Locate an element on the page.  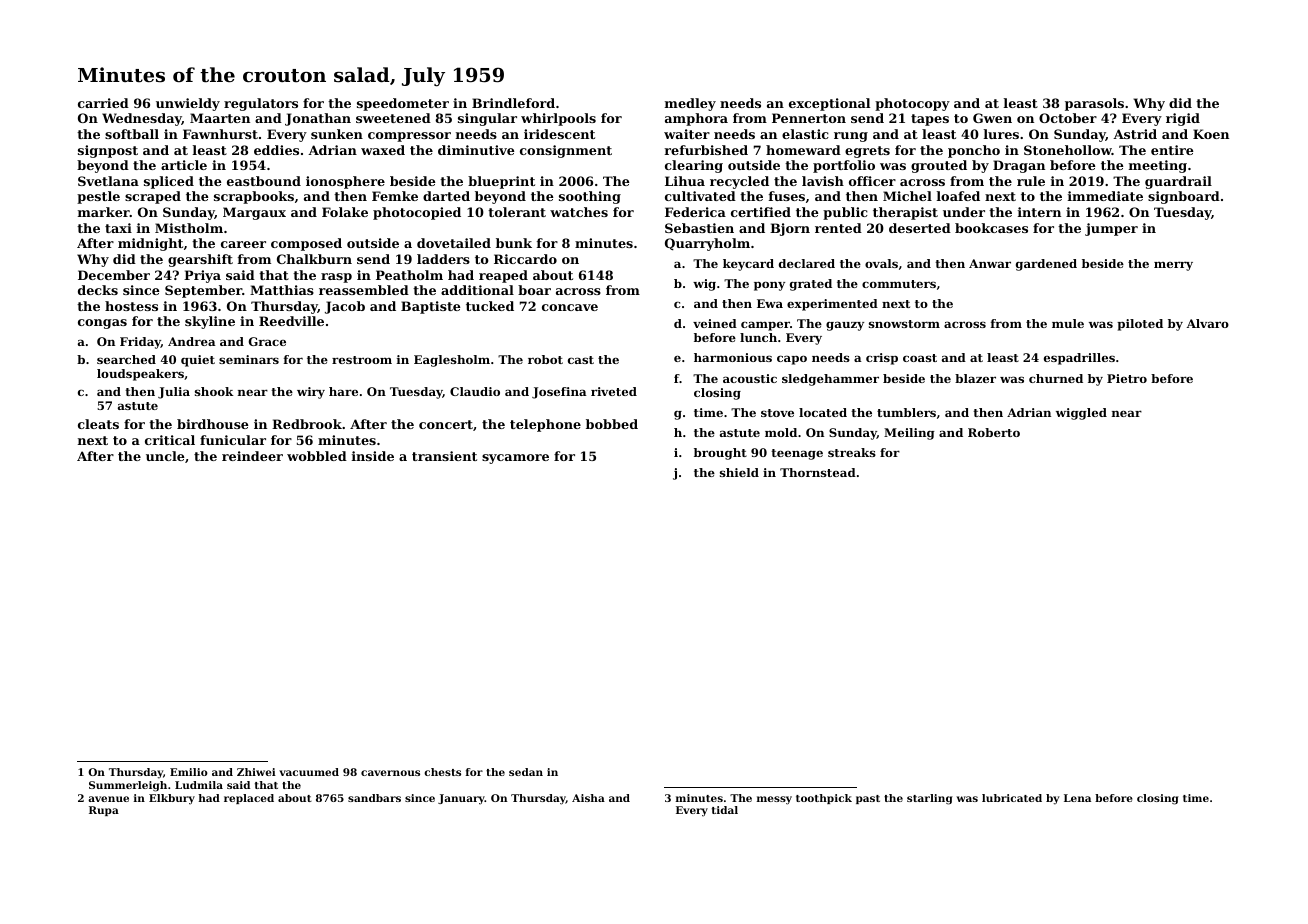
sycamore is located at coordinates (515, 459).
